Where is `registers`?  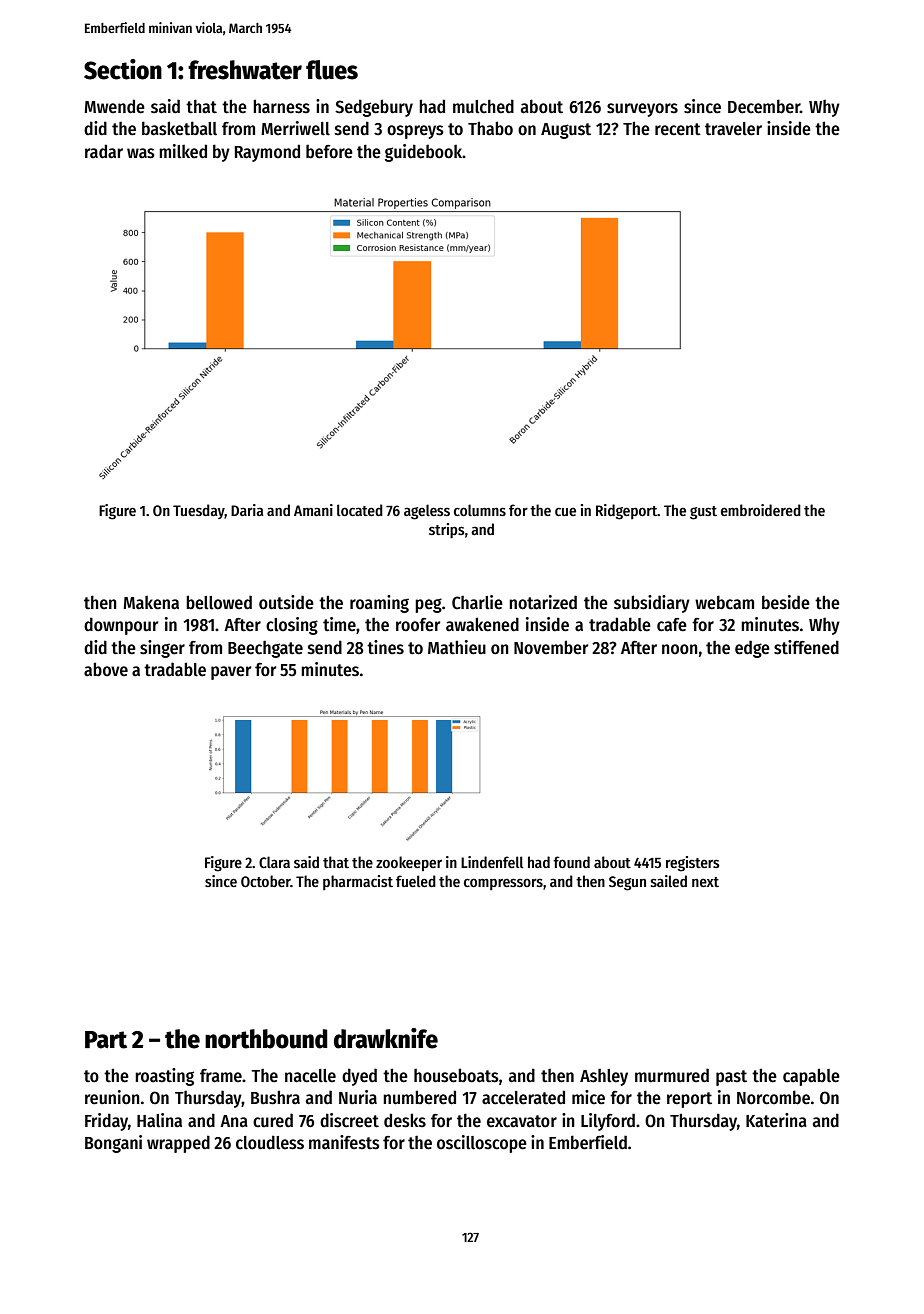
registers is located at coordinates (693, 864).
